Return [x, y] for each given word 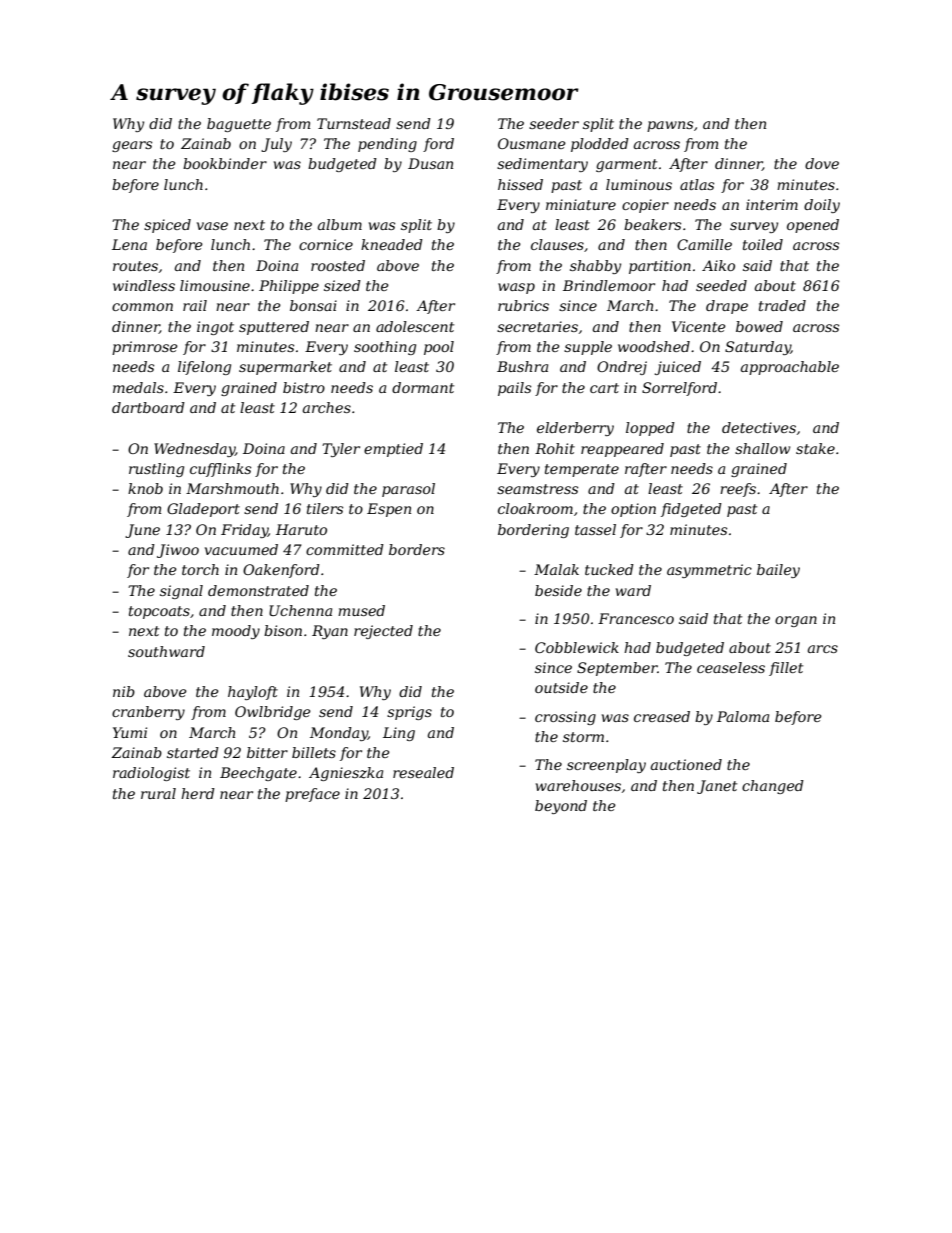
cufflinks [220, 470]
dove [822, 163]
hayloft [253, 693]
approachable [790, 368]
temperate [582, 470]
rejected [383, 632]
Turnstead [354, 123]
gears [132, 146]
